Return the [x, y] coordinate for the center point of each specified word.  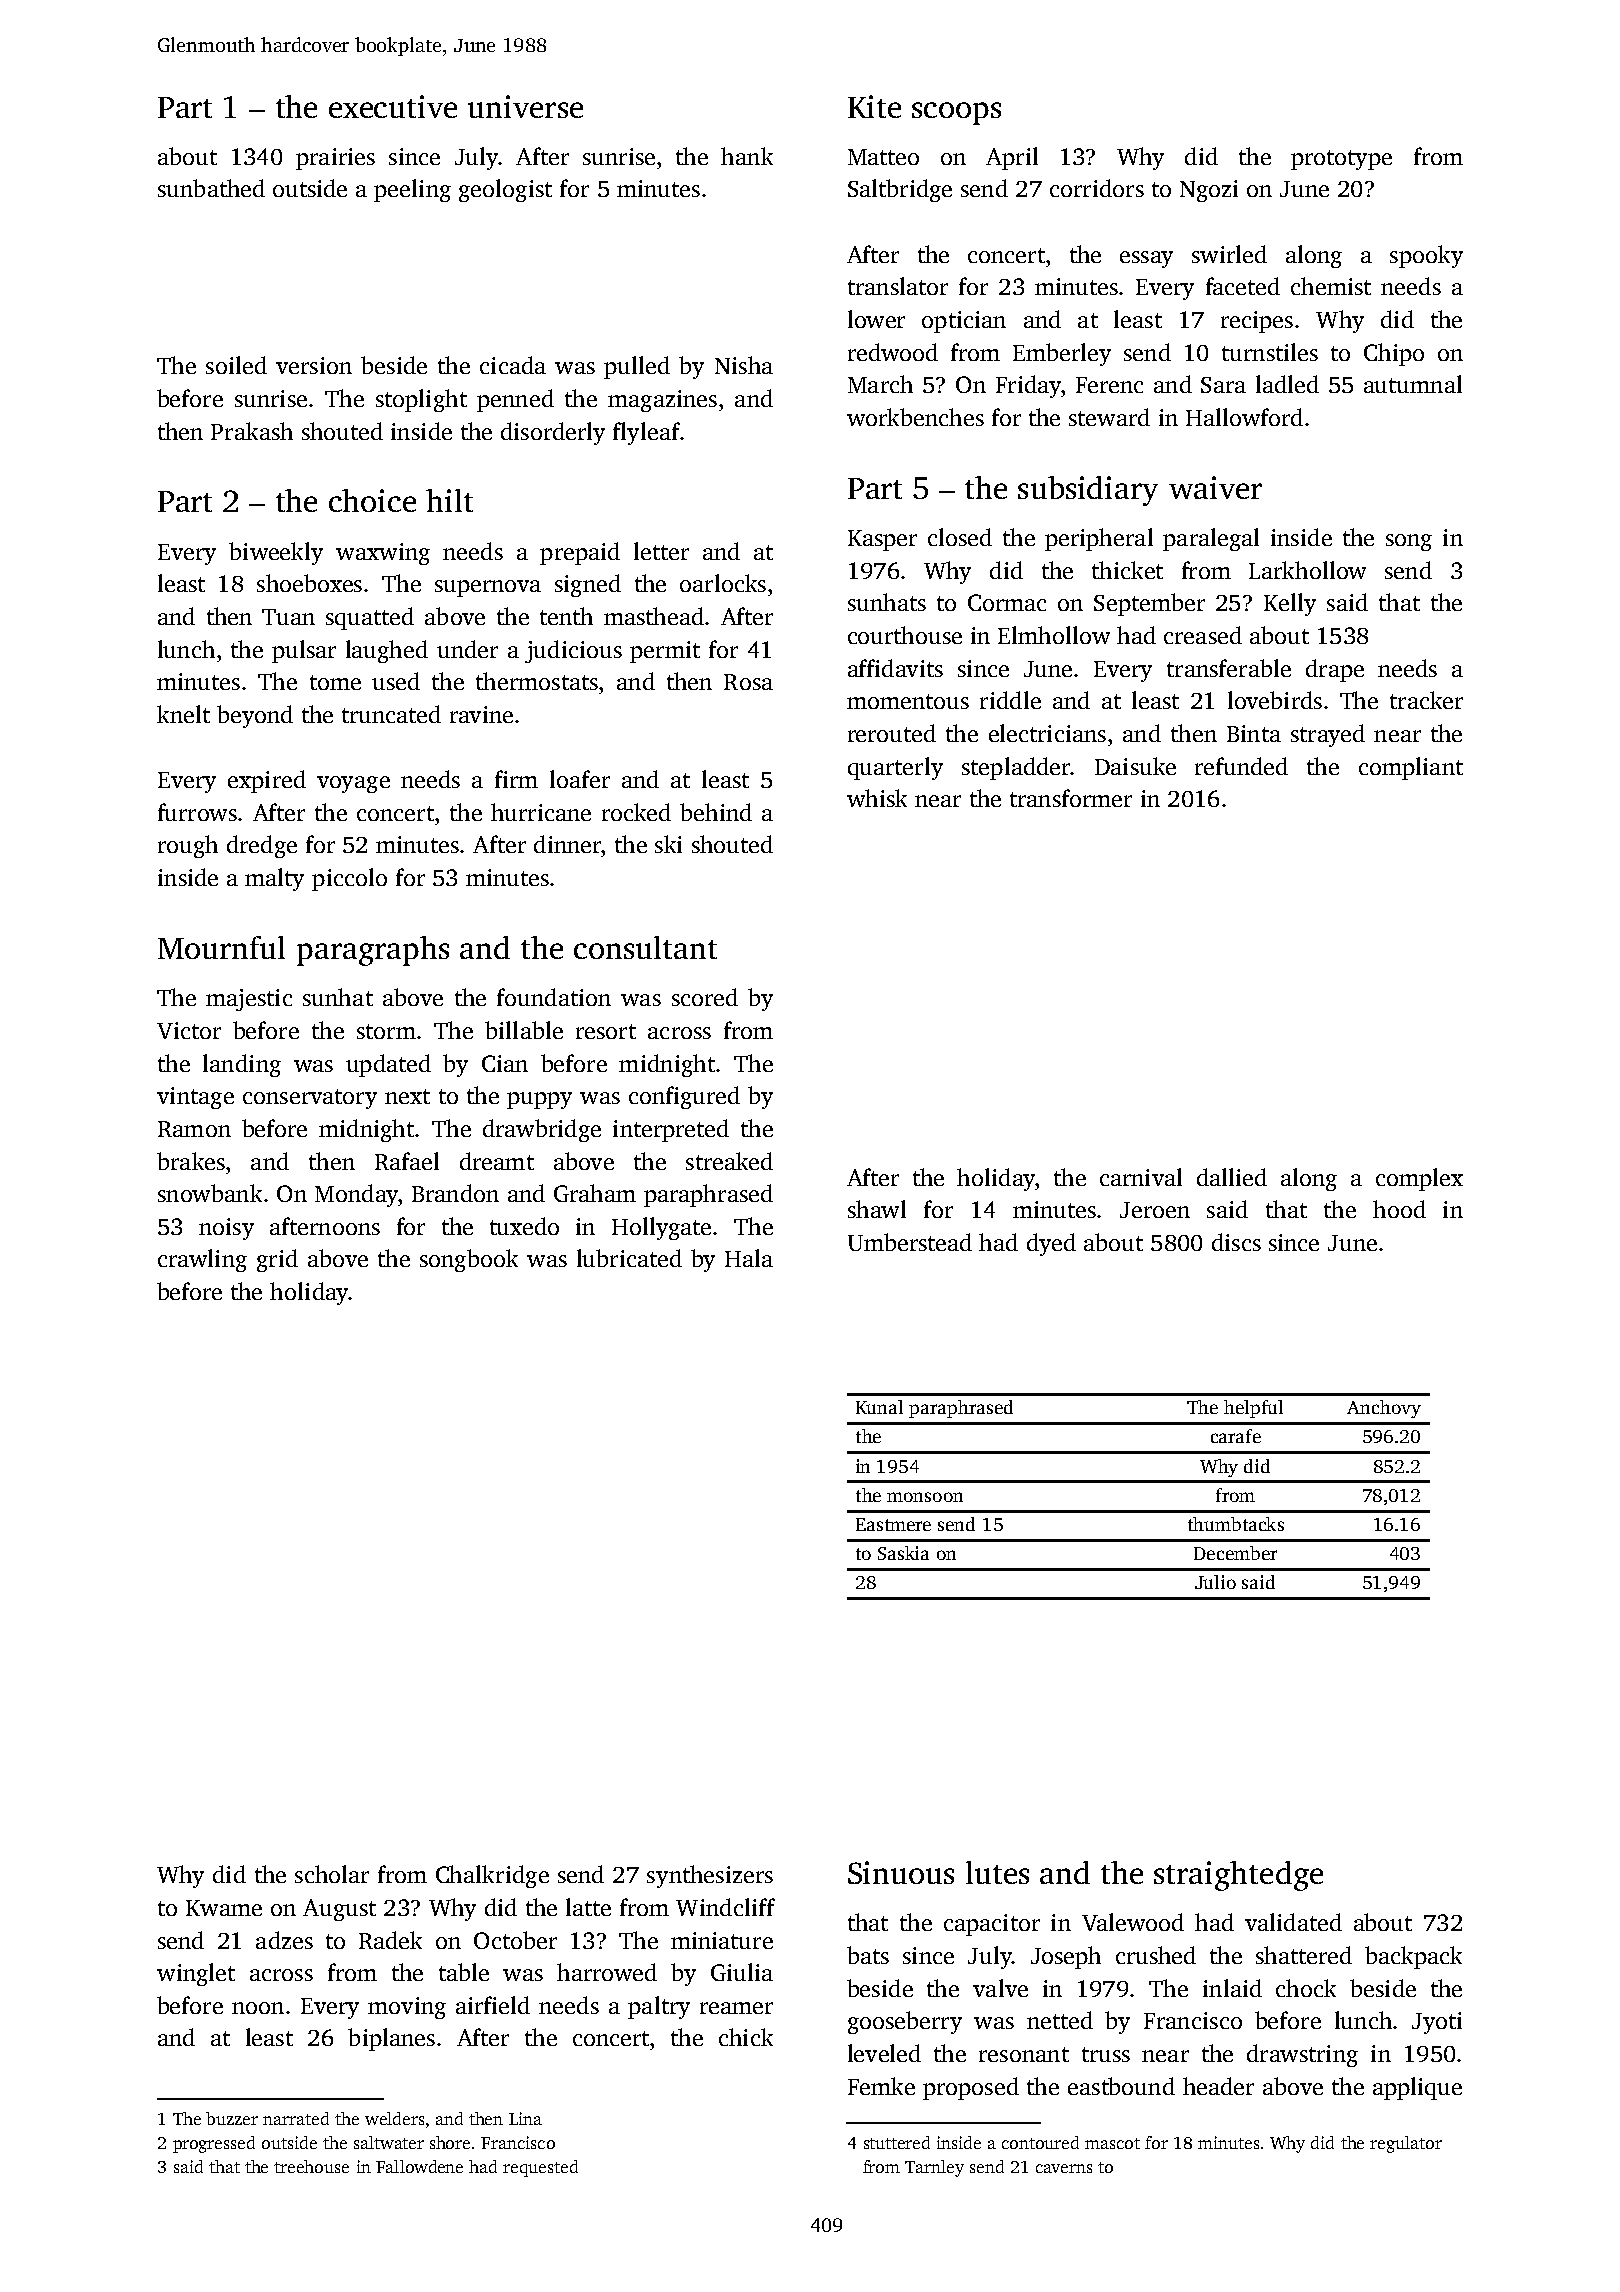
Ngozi [1209, 191]
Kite [874, 106]
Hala [749, 1258]
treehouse [311, 2166]
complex [1419, 1179]
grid [277, 1260]
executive [393, 106]
